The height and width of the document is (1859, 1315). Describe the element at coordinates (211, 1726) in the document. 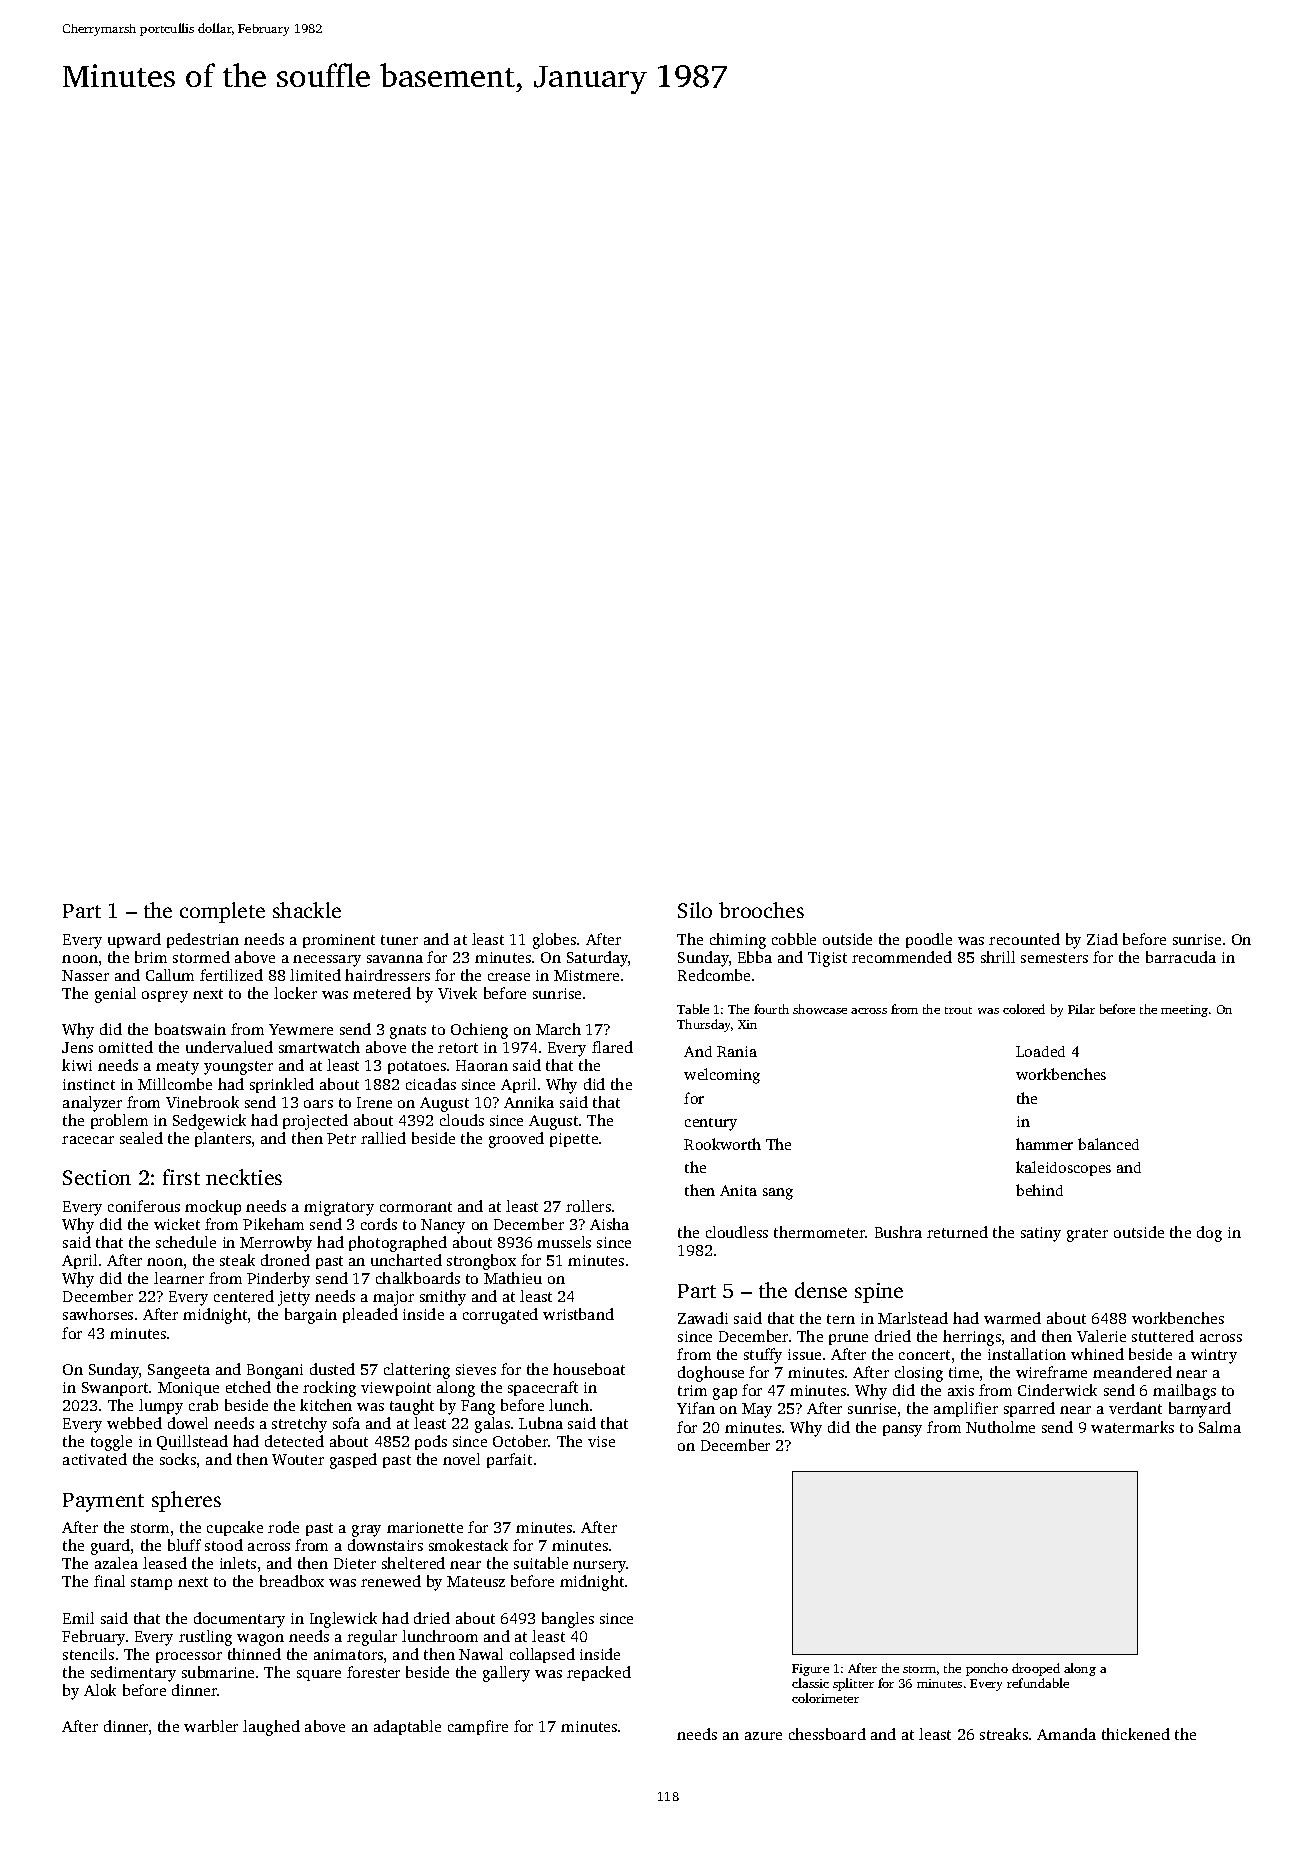

I see `warbler` at that location.
